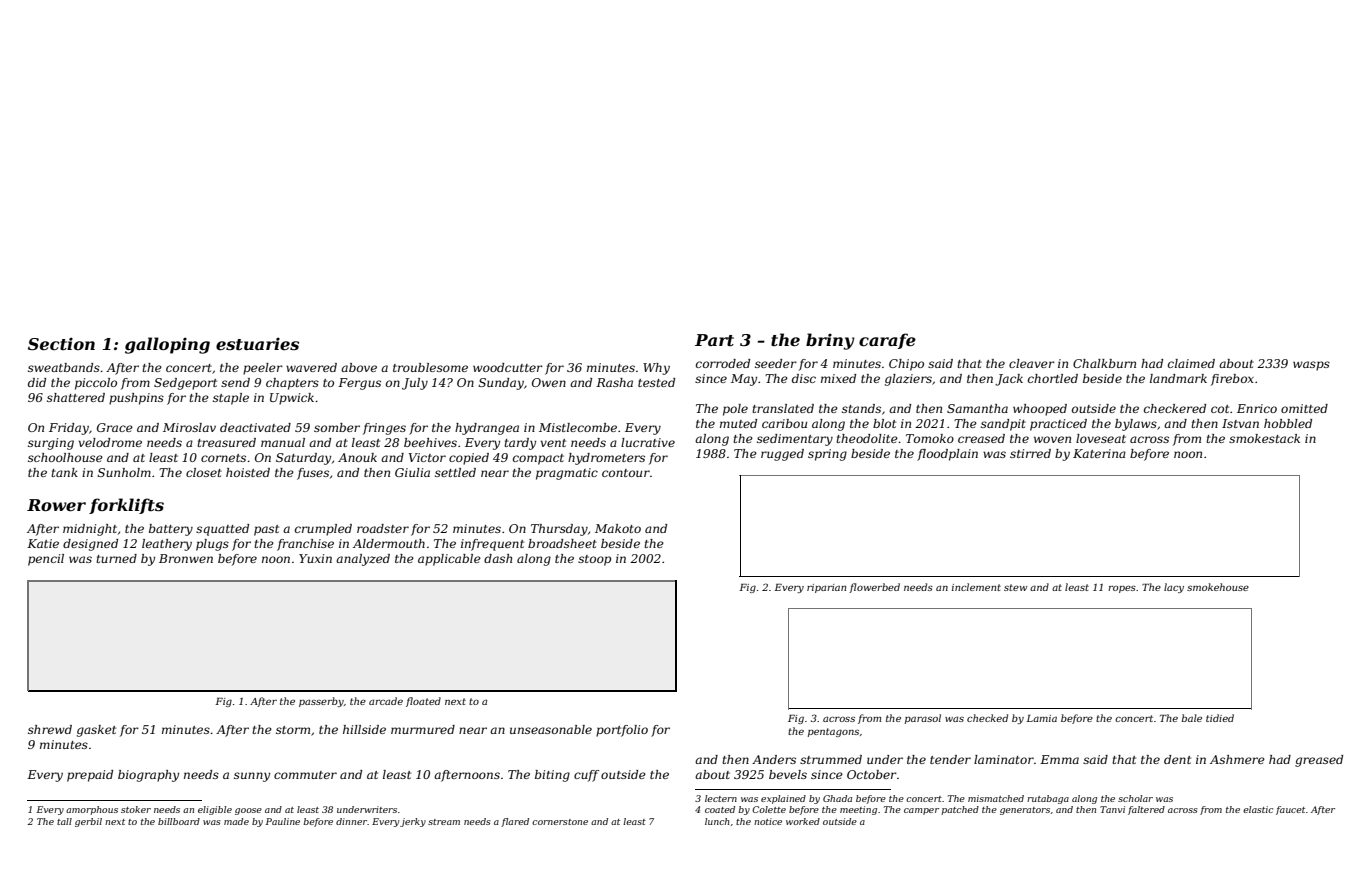 This image has width=1372, height=887. I want to click on stirred, so click(1030, 453).
